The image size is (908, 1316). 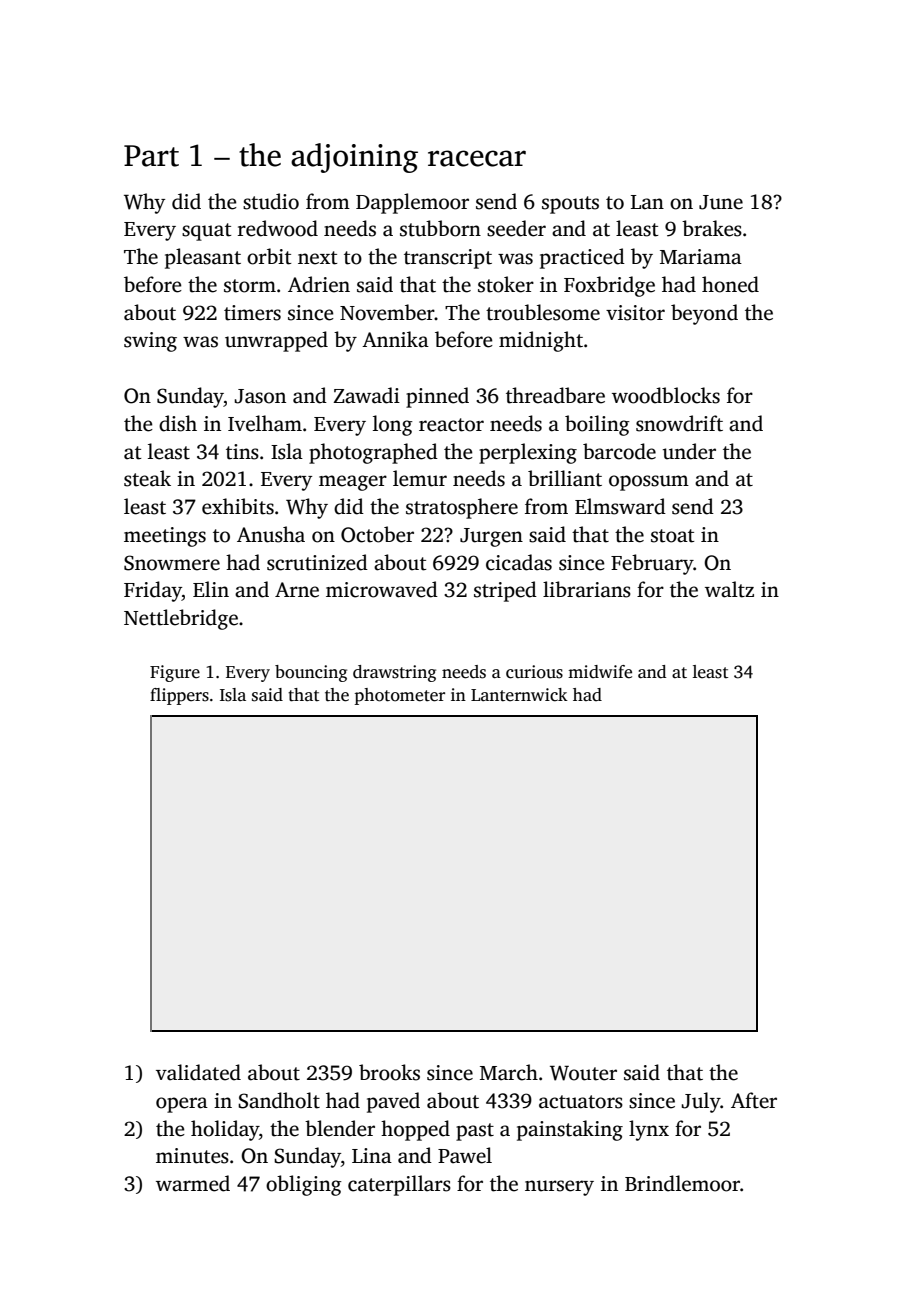 What do you see at coordinates (399, 696) in the screenshot?
I see `photometer` at bounding box center [399, 696].
